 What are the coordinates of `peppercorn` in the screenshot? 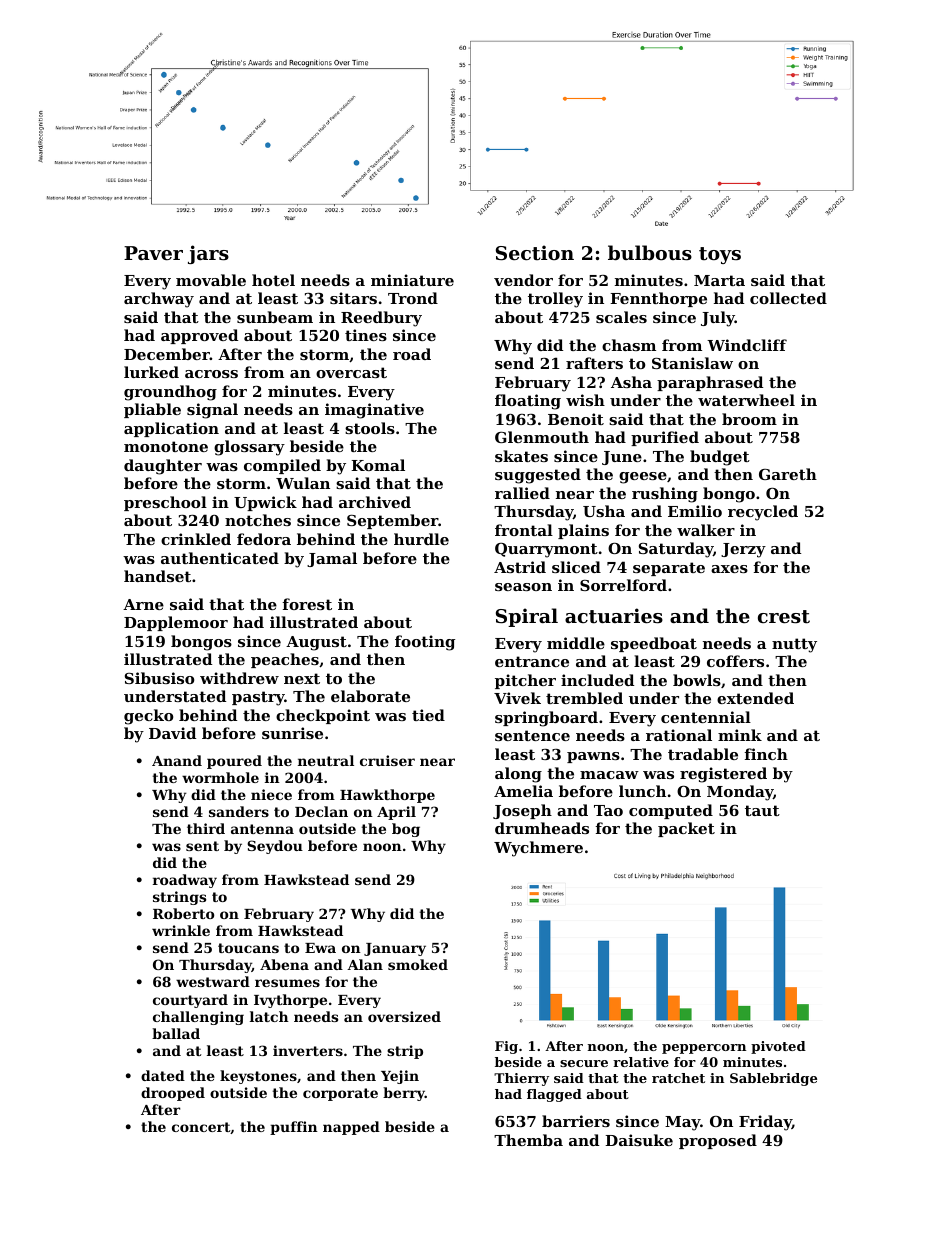 It's located at (704, 1049).
